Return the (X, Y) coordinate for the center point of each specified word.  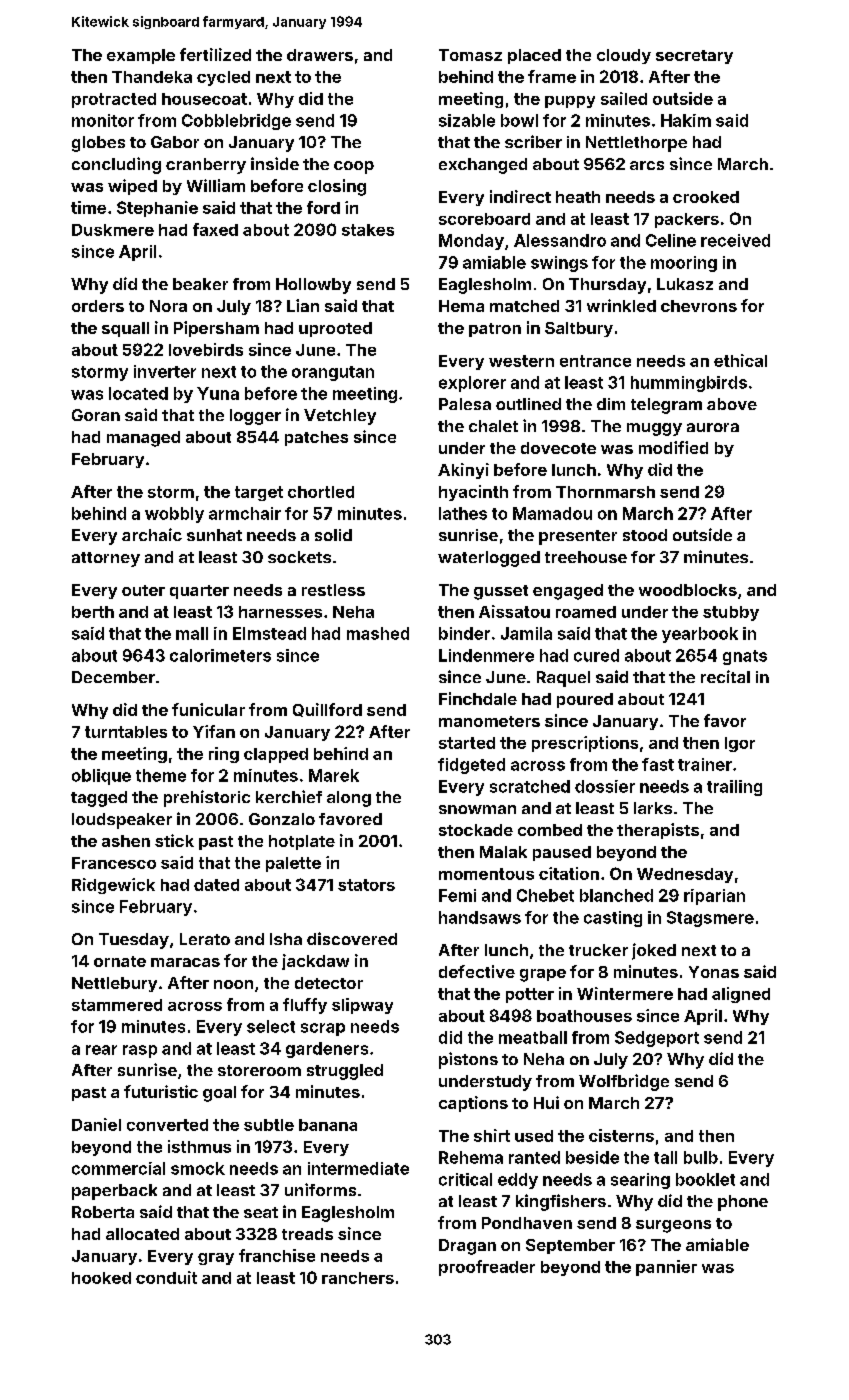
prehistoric (207, 798)
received (735, 240)
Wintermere (625, 993)
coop (354, 167)
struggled (345, 1072)
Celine (671, 240)
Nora (168, 306)
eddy (518, 1181)
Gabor (175, 142)
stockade (476, 830)
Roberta (103, 1212)
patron (495, 330)
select (271, 1026)
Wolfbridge (624, 1082)
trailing (734, 788)
